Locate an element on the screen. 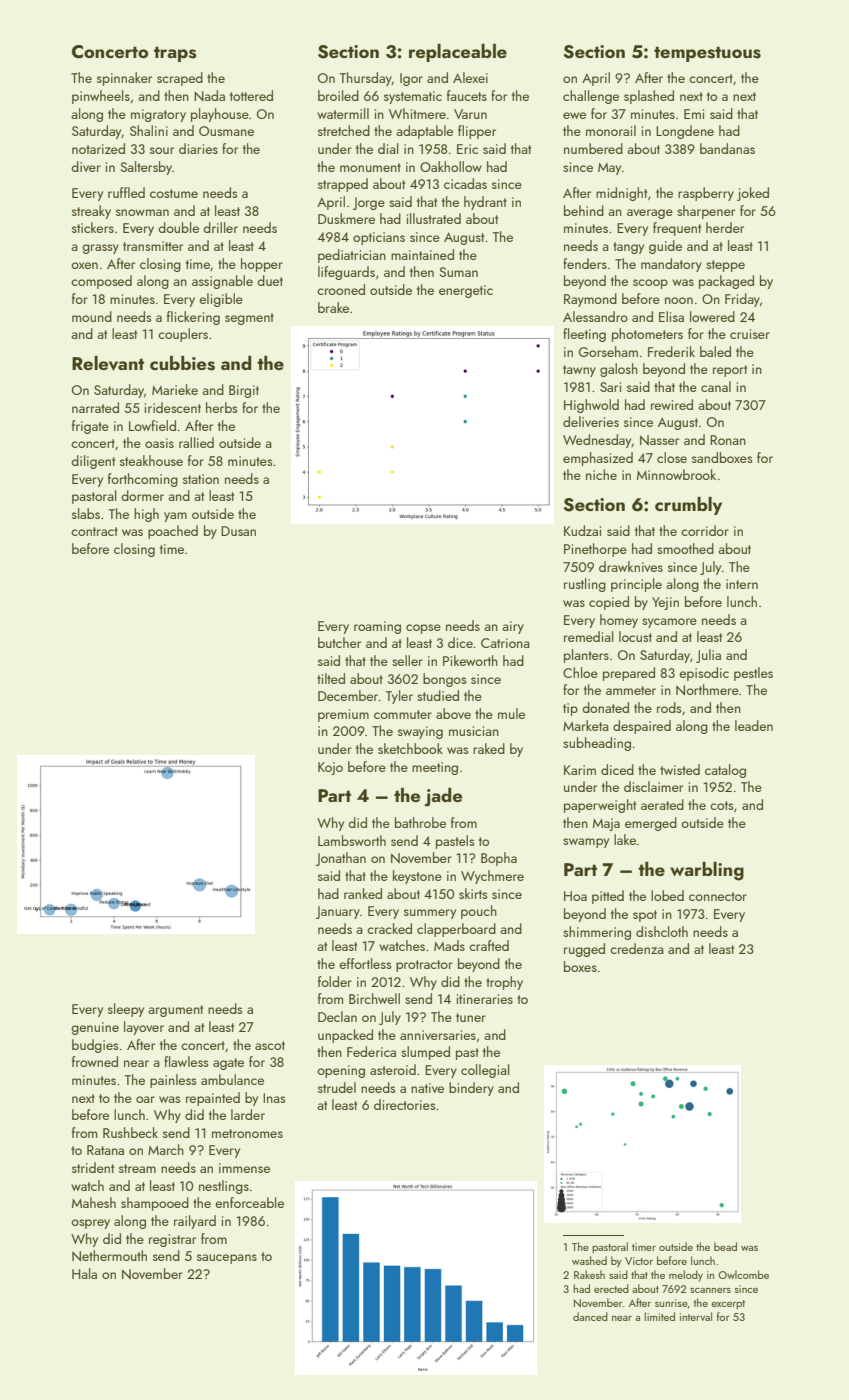 The height and width of the screenshot is (1400, 849). traps is located at coordinates (175, 54).
